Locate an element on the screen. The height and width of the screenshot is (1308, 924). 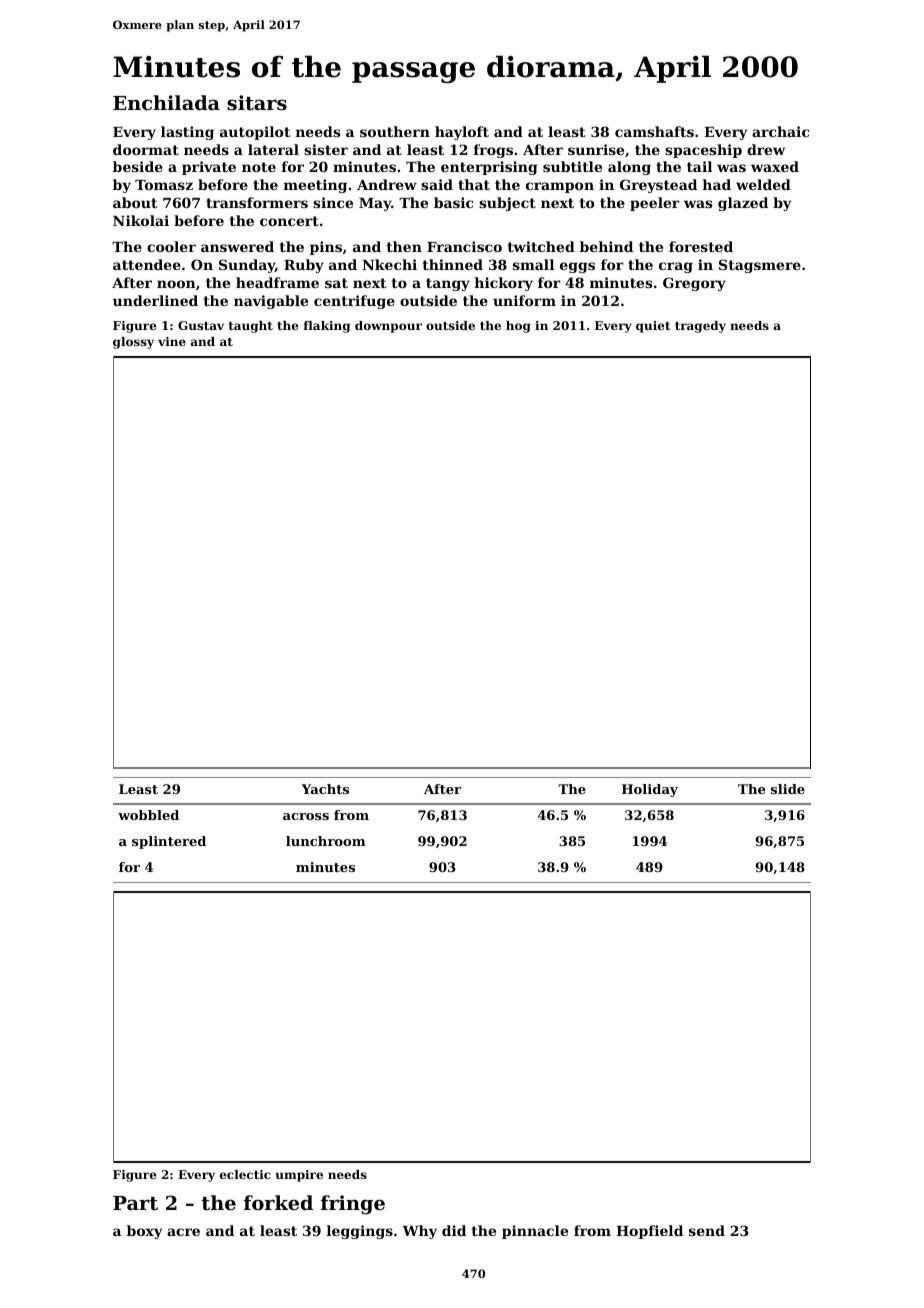
quiet is located at coordinates (653, 327).
